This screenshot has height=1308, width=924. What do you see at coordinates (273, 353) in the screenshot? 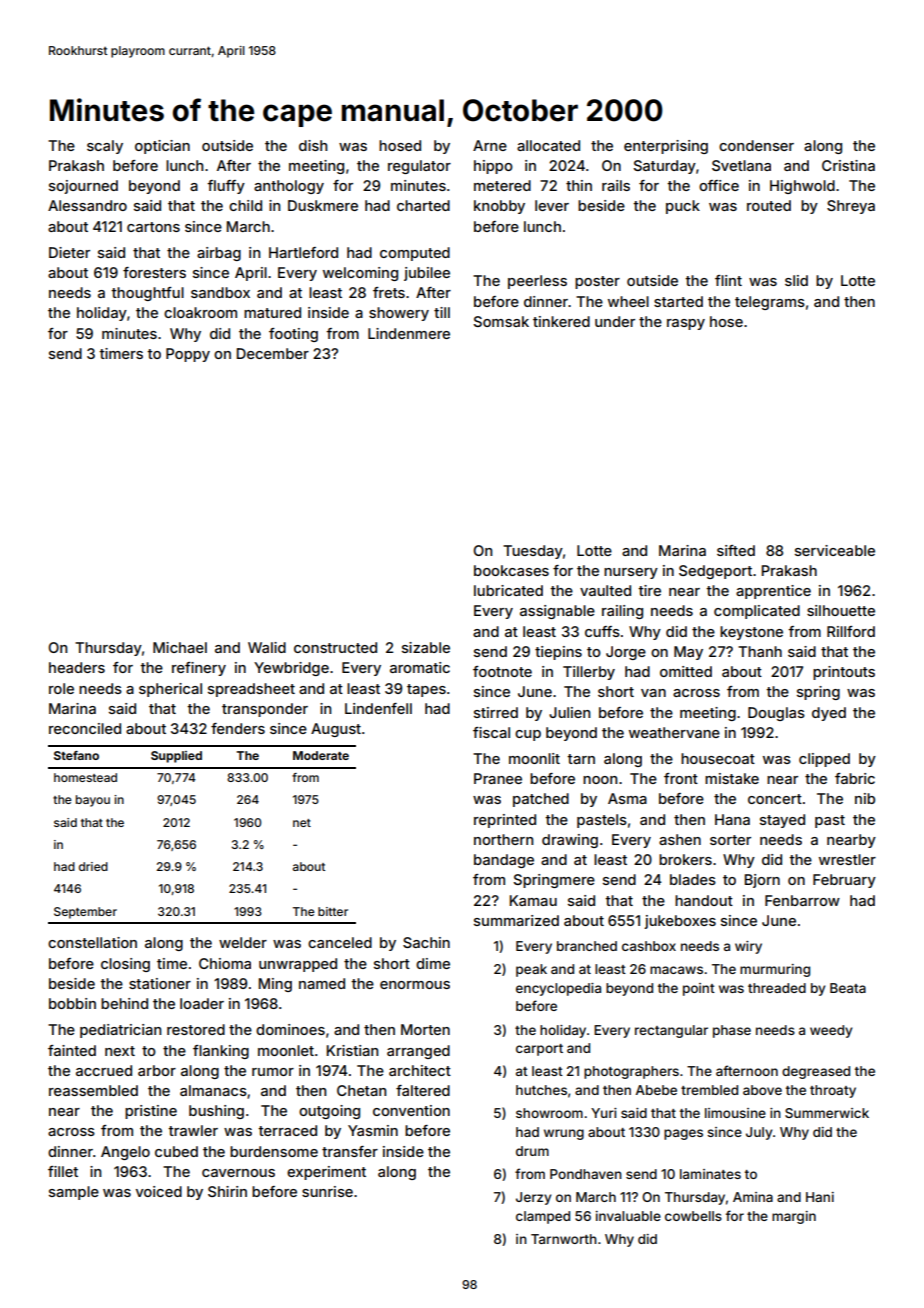
I see `December` at bounding box center [273, 353].
